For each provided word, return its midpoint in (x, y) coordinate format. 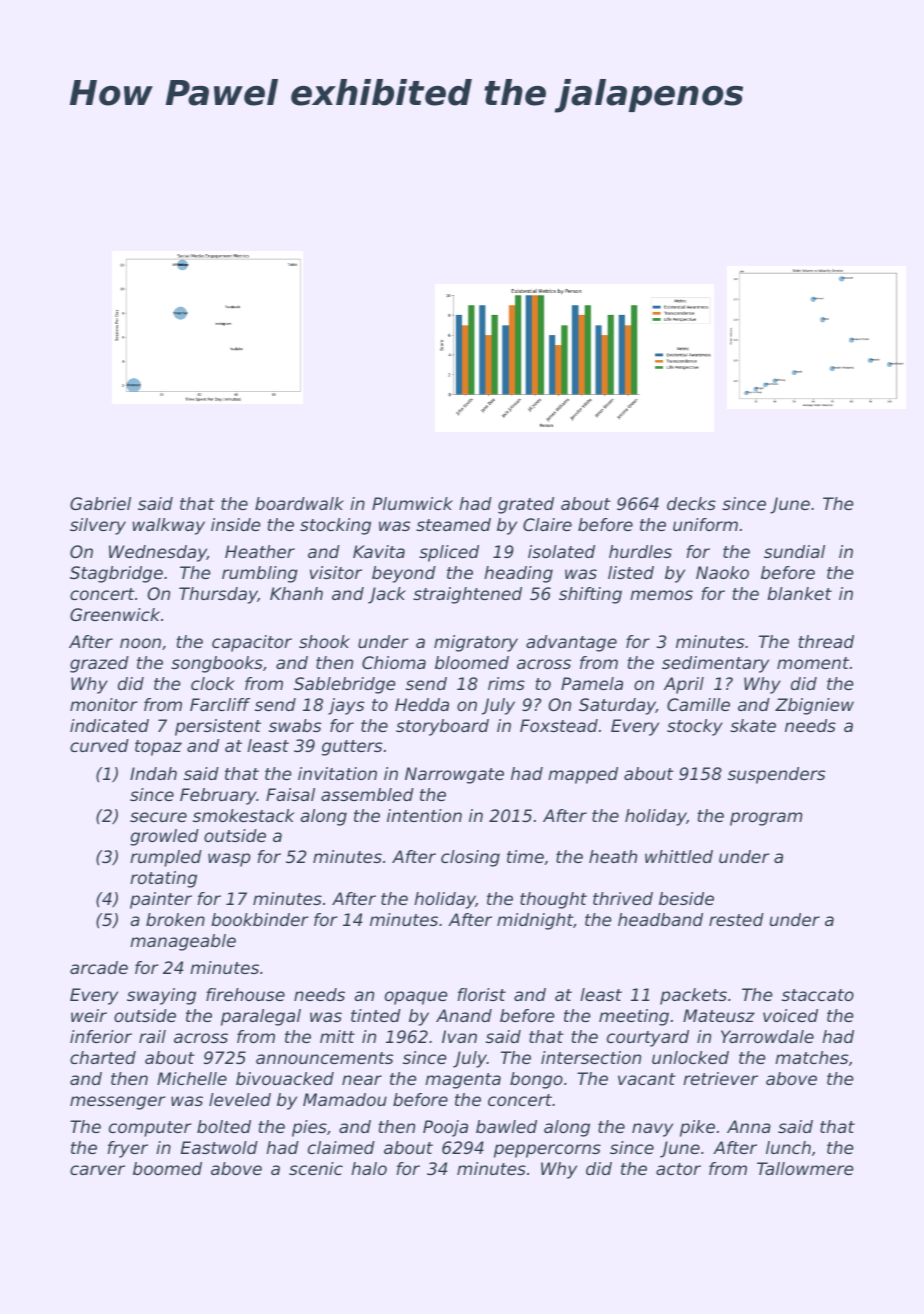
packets (693, 996)
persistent (218, 727)
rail (152, 1036)
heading (518, 574)
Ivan (459, 1036)
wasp (229, 860)
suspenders (776, 775)
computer (150, 1129)
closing (470, 858)
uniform (705, 524)
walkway (169, 526)
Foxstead (559, 725)
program (766, 819)
